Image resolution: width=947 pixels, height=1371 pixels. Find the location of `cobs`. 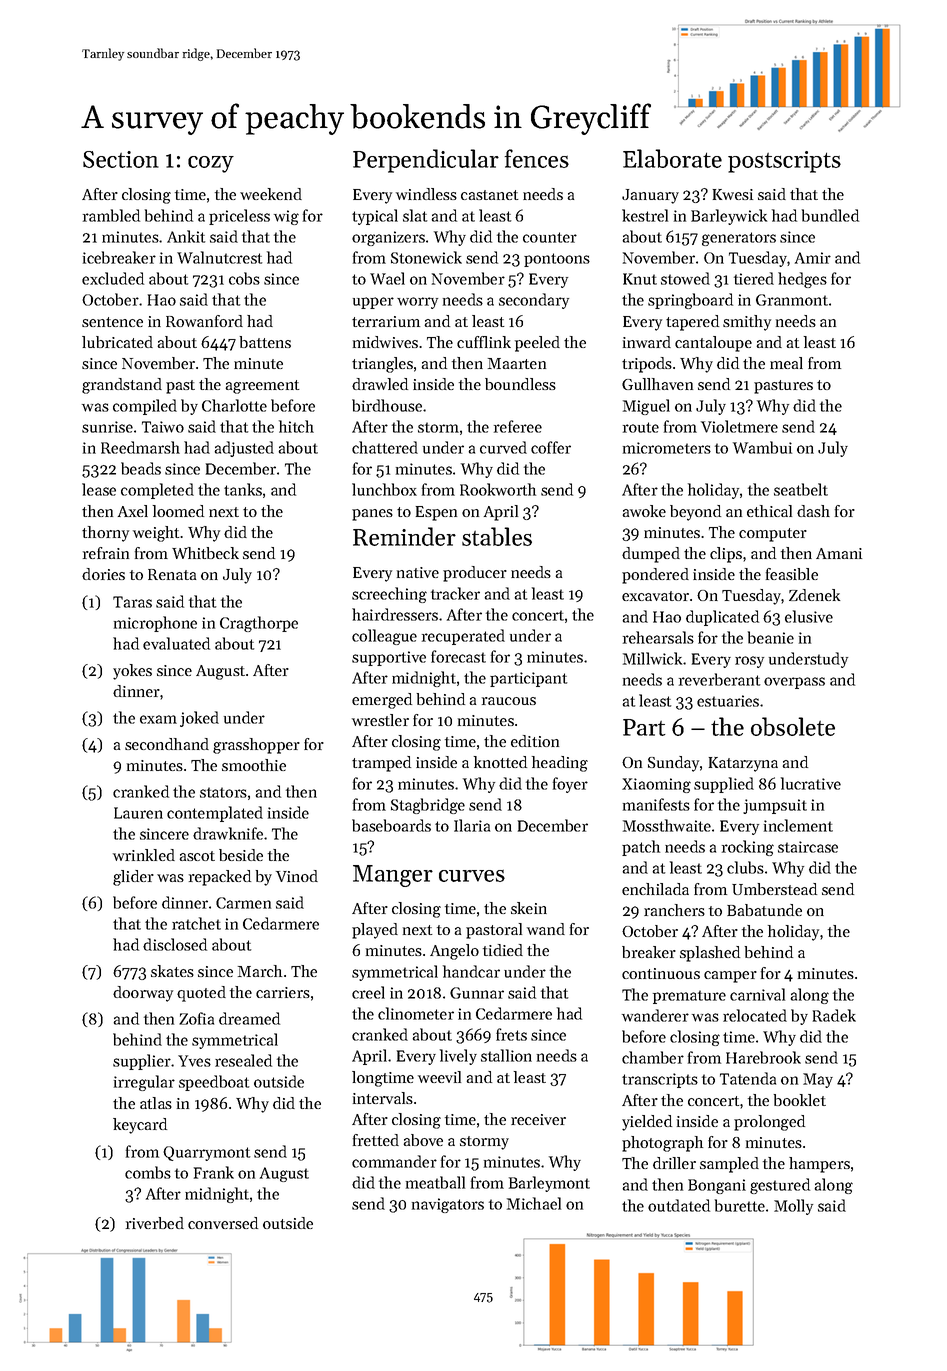

cobs is located at coordinates (244, 278).
